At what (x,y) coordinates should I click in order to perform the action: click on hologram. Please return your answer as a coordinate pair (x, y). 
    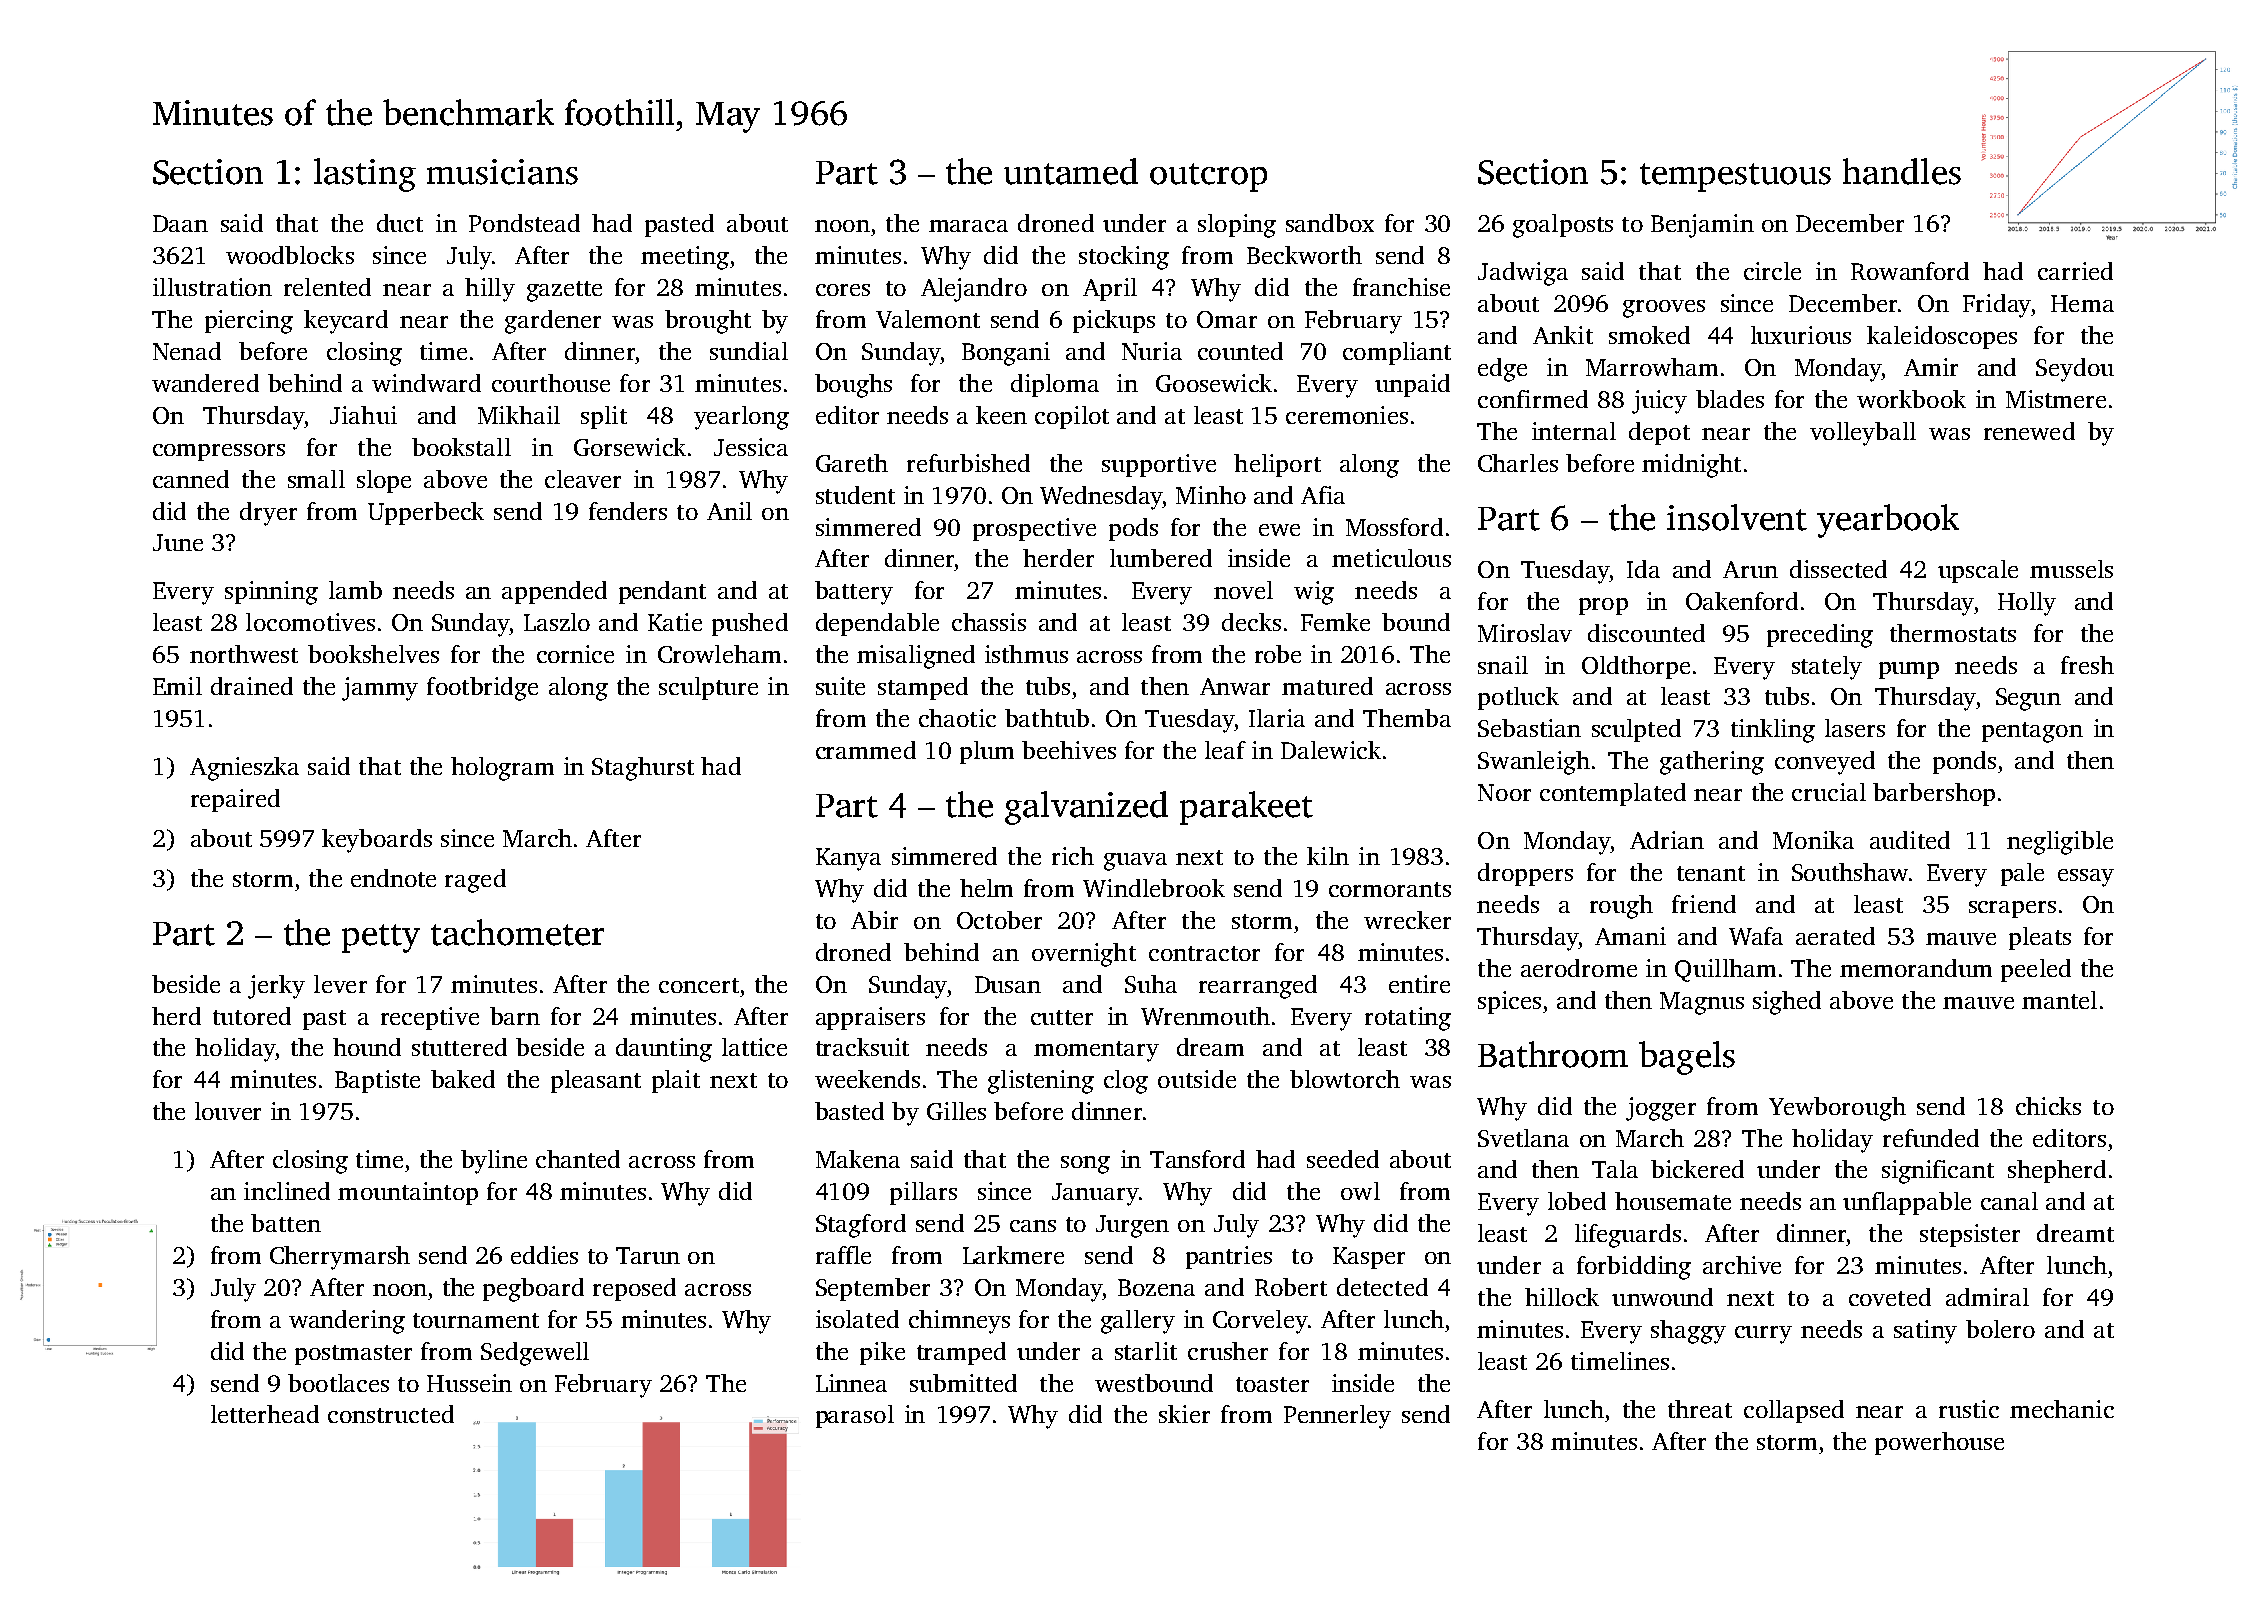
    Looking at the image, I should click on (502, 769).
